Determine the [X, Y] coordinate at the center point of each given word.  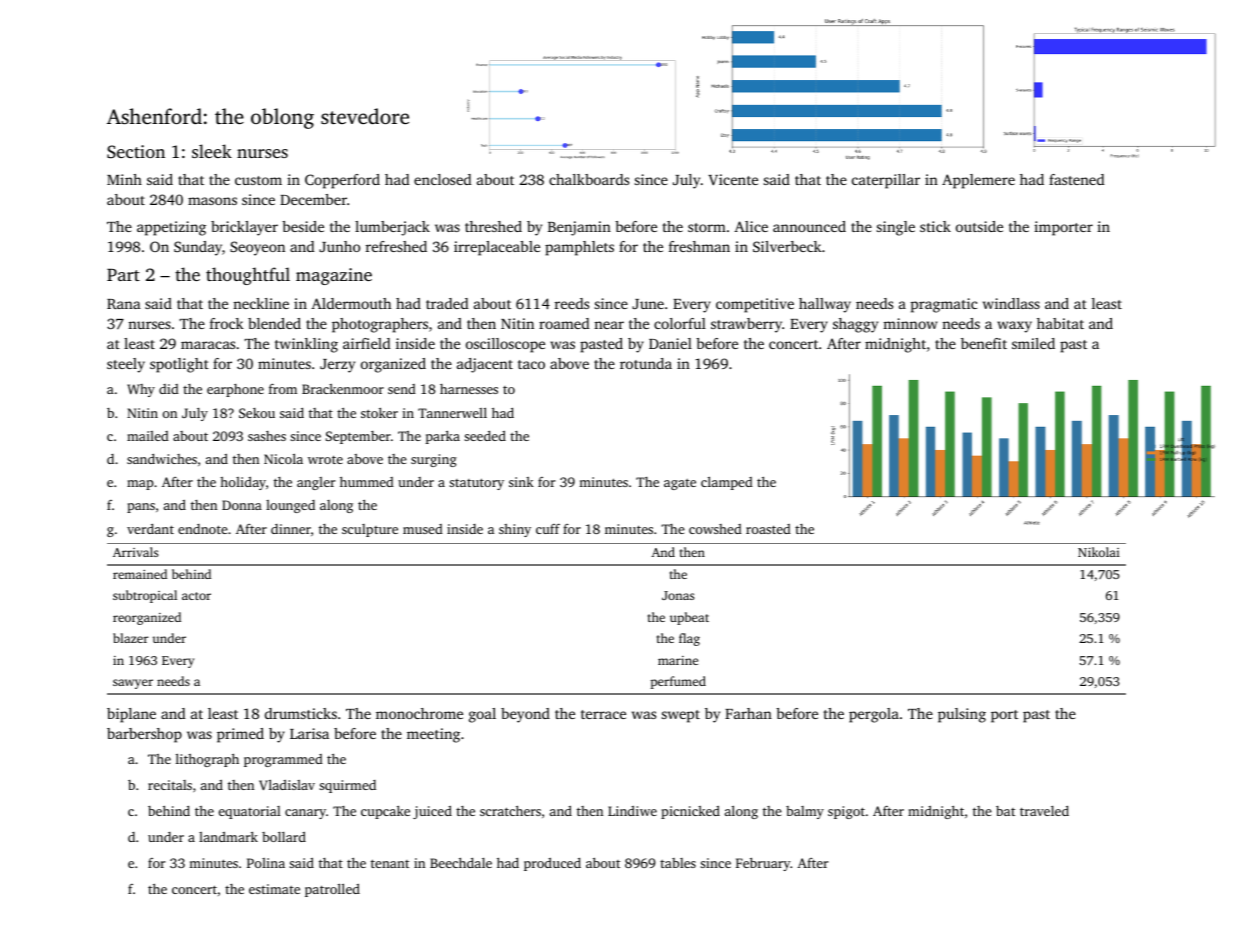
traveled [1044, 811]
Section [136, 152]
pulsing [962, 715]
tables [678, 863]
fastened [1077, 179]
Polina [266, 863]
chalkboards [589, 179]
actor [196, 596]
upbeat [689, 618]
